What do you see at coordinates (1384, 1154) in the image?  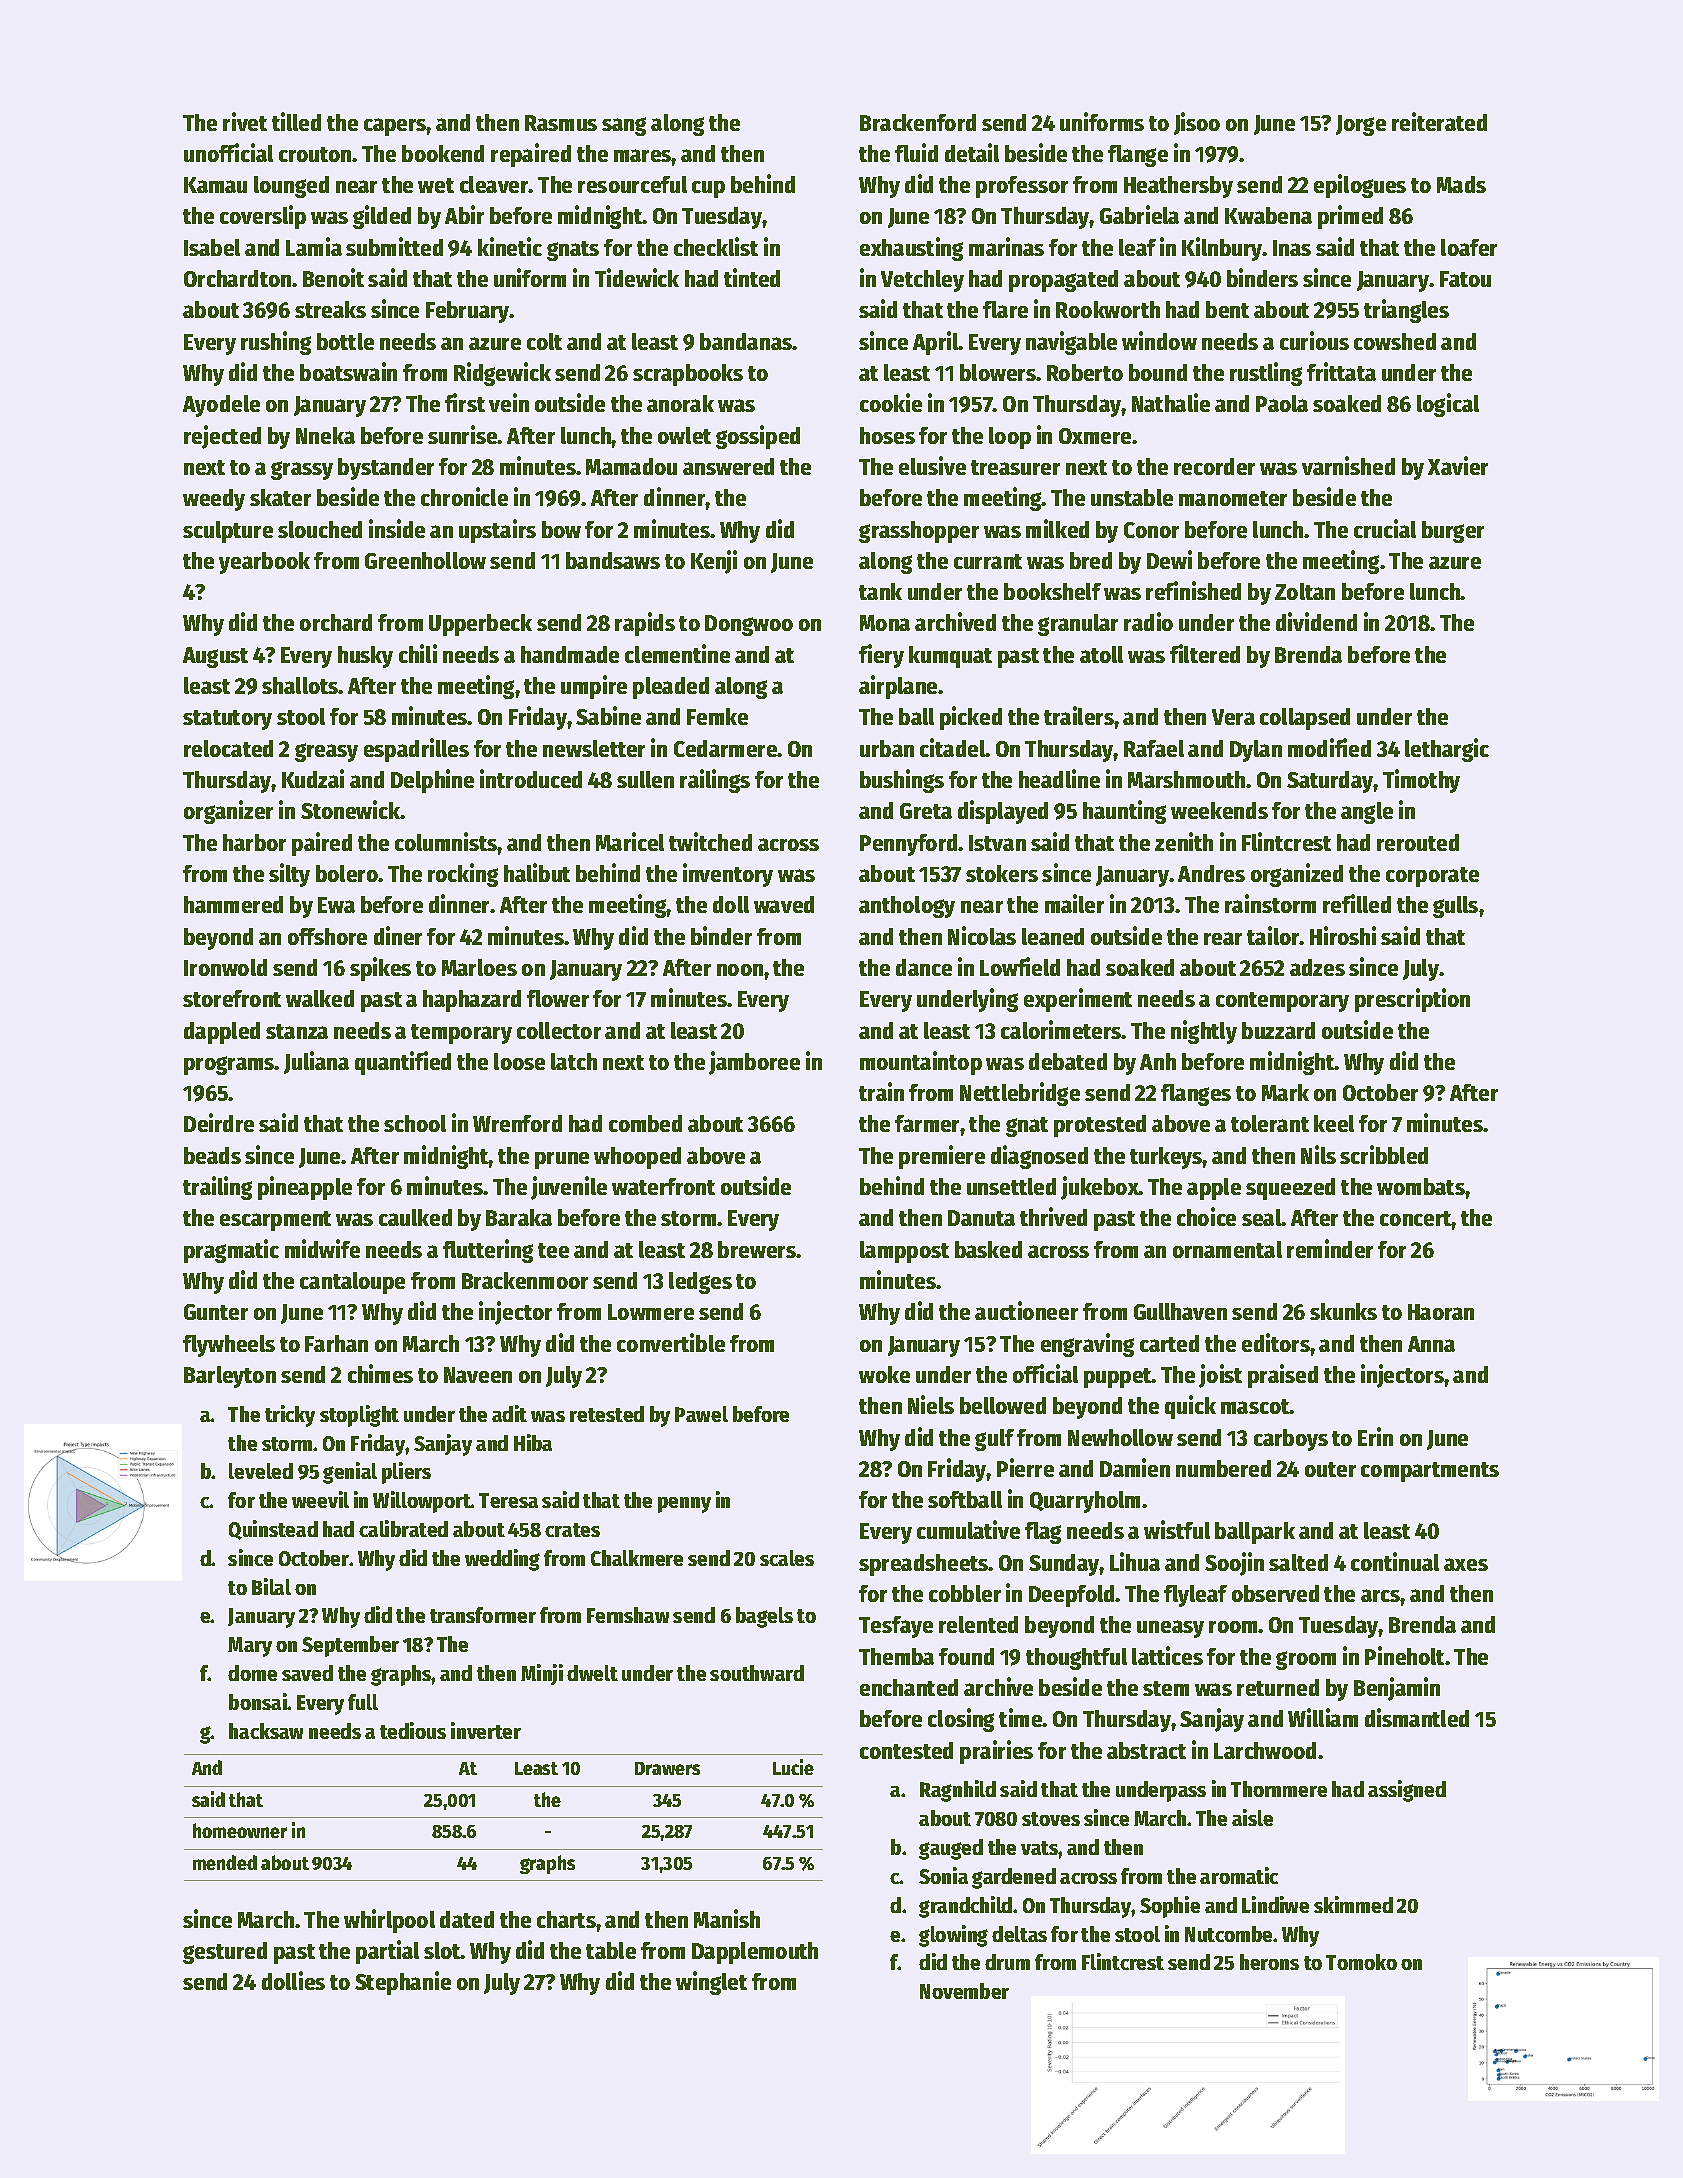 I see `scribbled` at bounding box center [1384, 1154].
